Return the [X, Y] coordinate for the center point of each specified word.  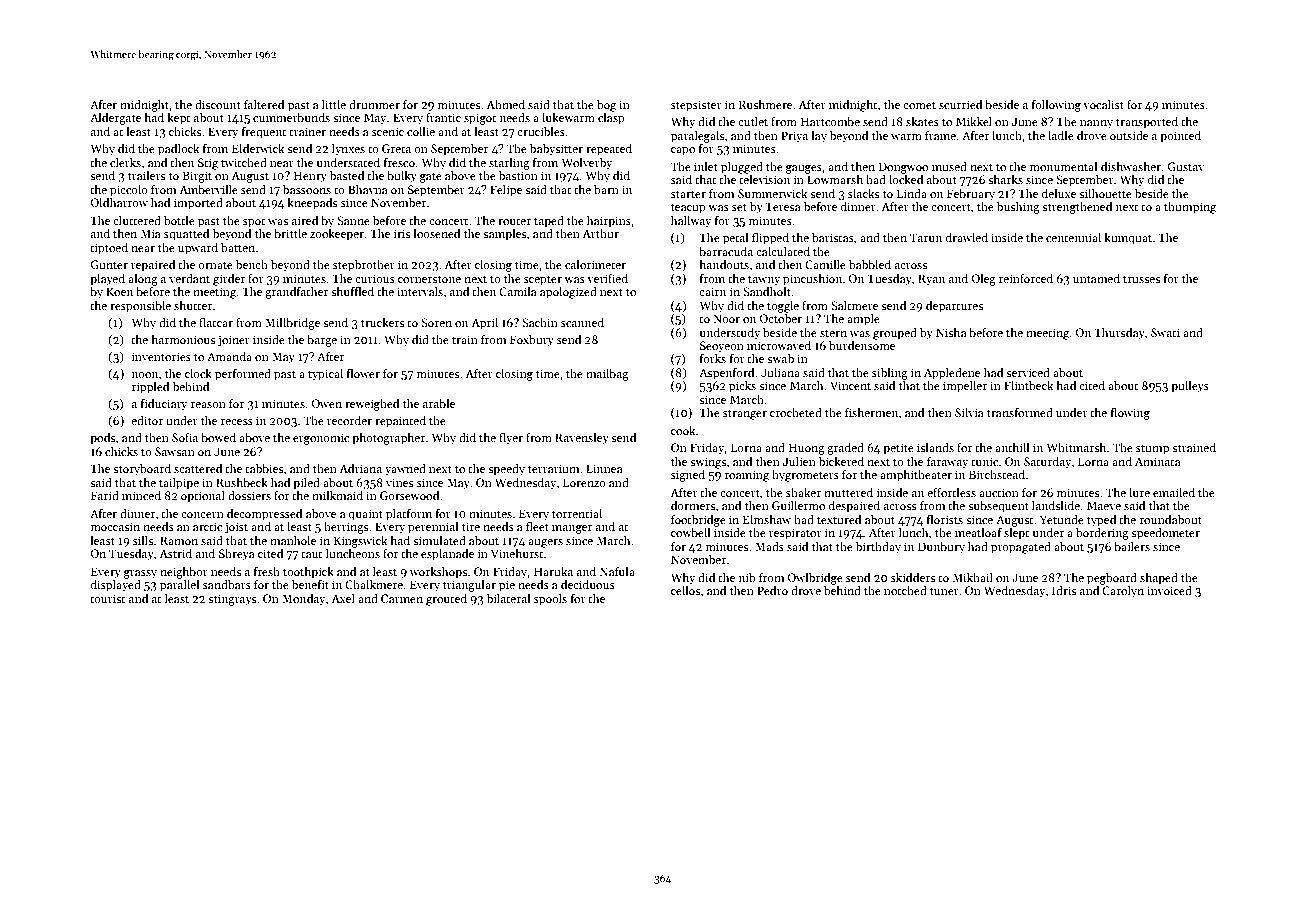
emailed [1174, 492]
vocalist [1103, 104]
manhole [293, 540]
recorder [349, 420]
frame [940, 135]
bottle [179, 220]
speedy [506, 470]
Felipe [506, 191]
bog [606, 106]
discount [218, 104]
